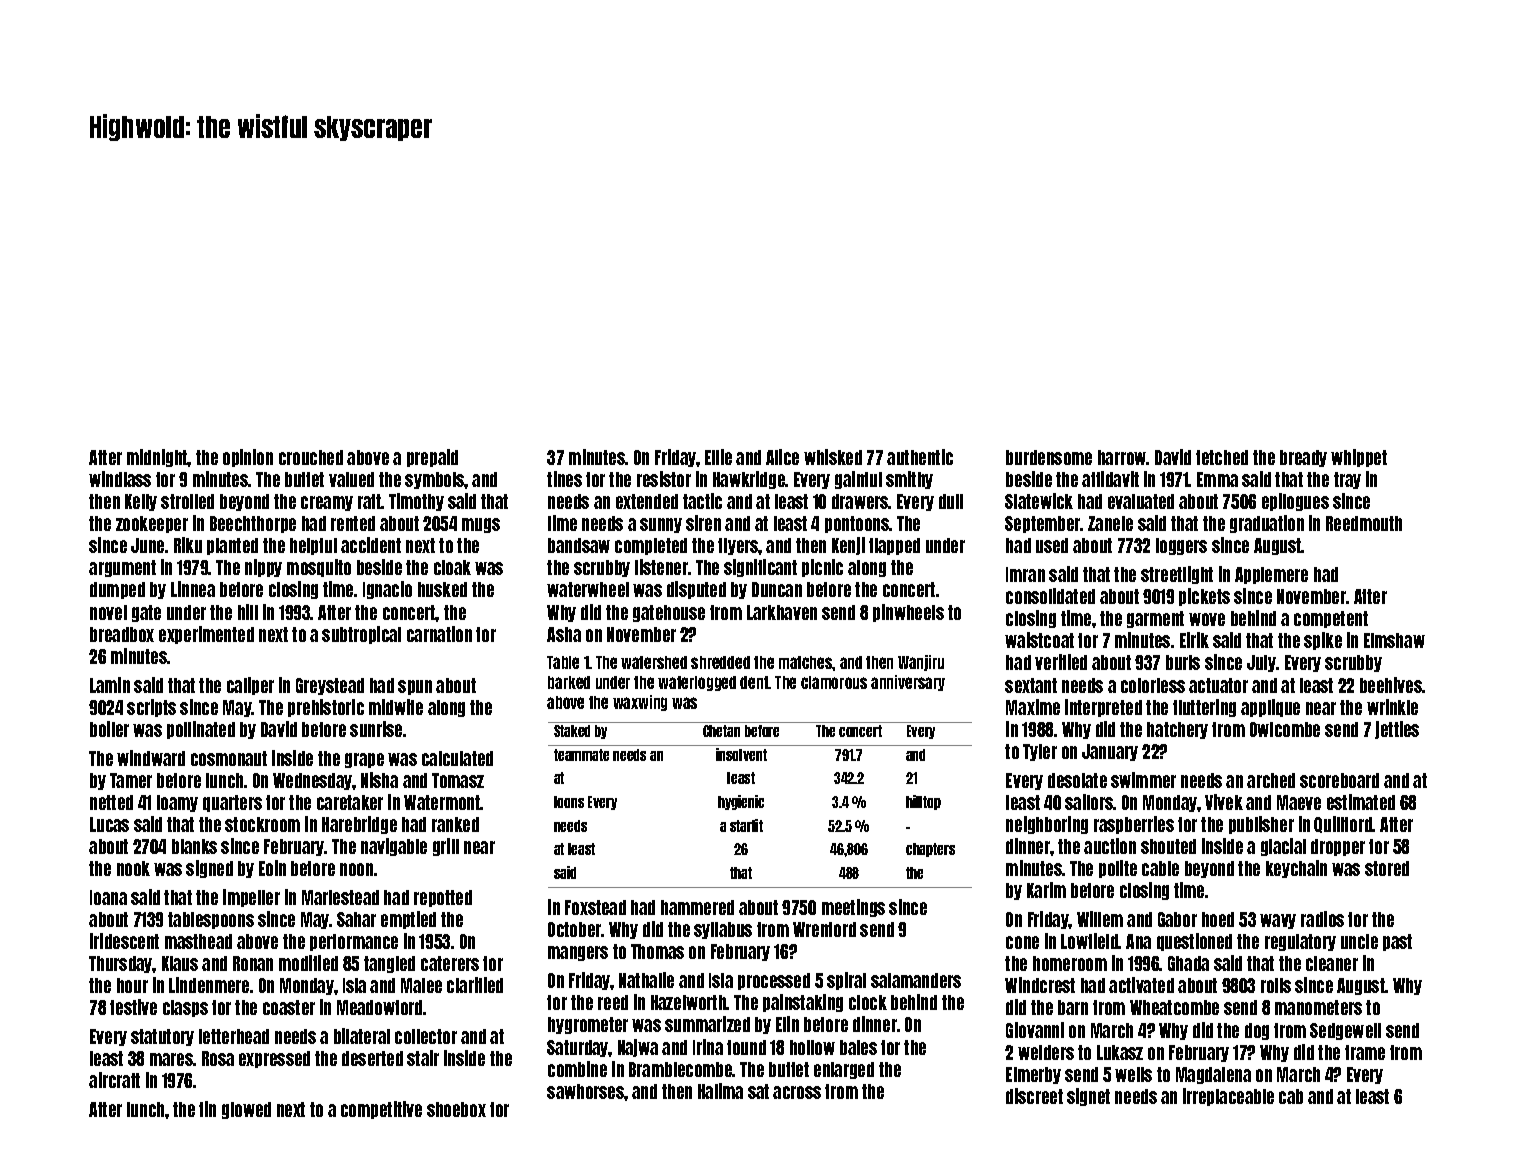  Describe the element at coordinates (1133, 1074) in the screenshot. I see `wells` at that location.
